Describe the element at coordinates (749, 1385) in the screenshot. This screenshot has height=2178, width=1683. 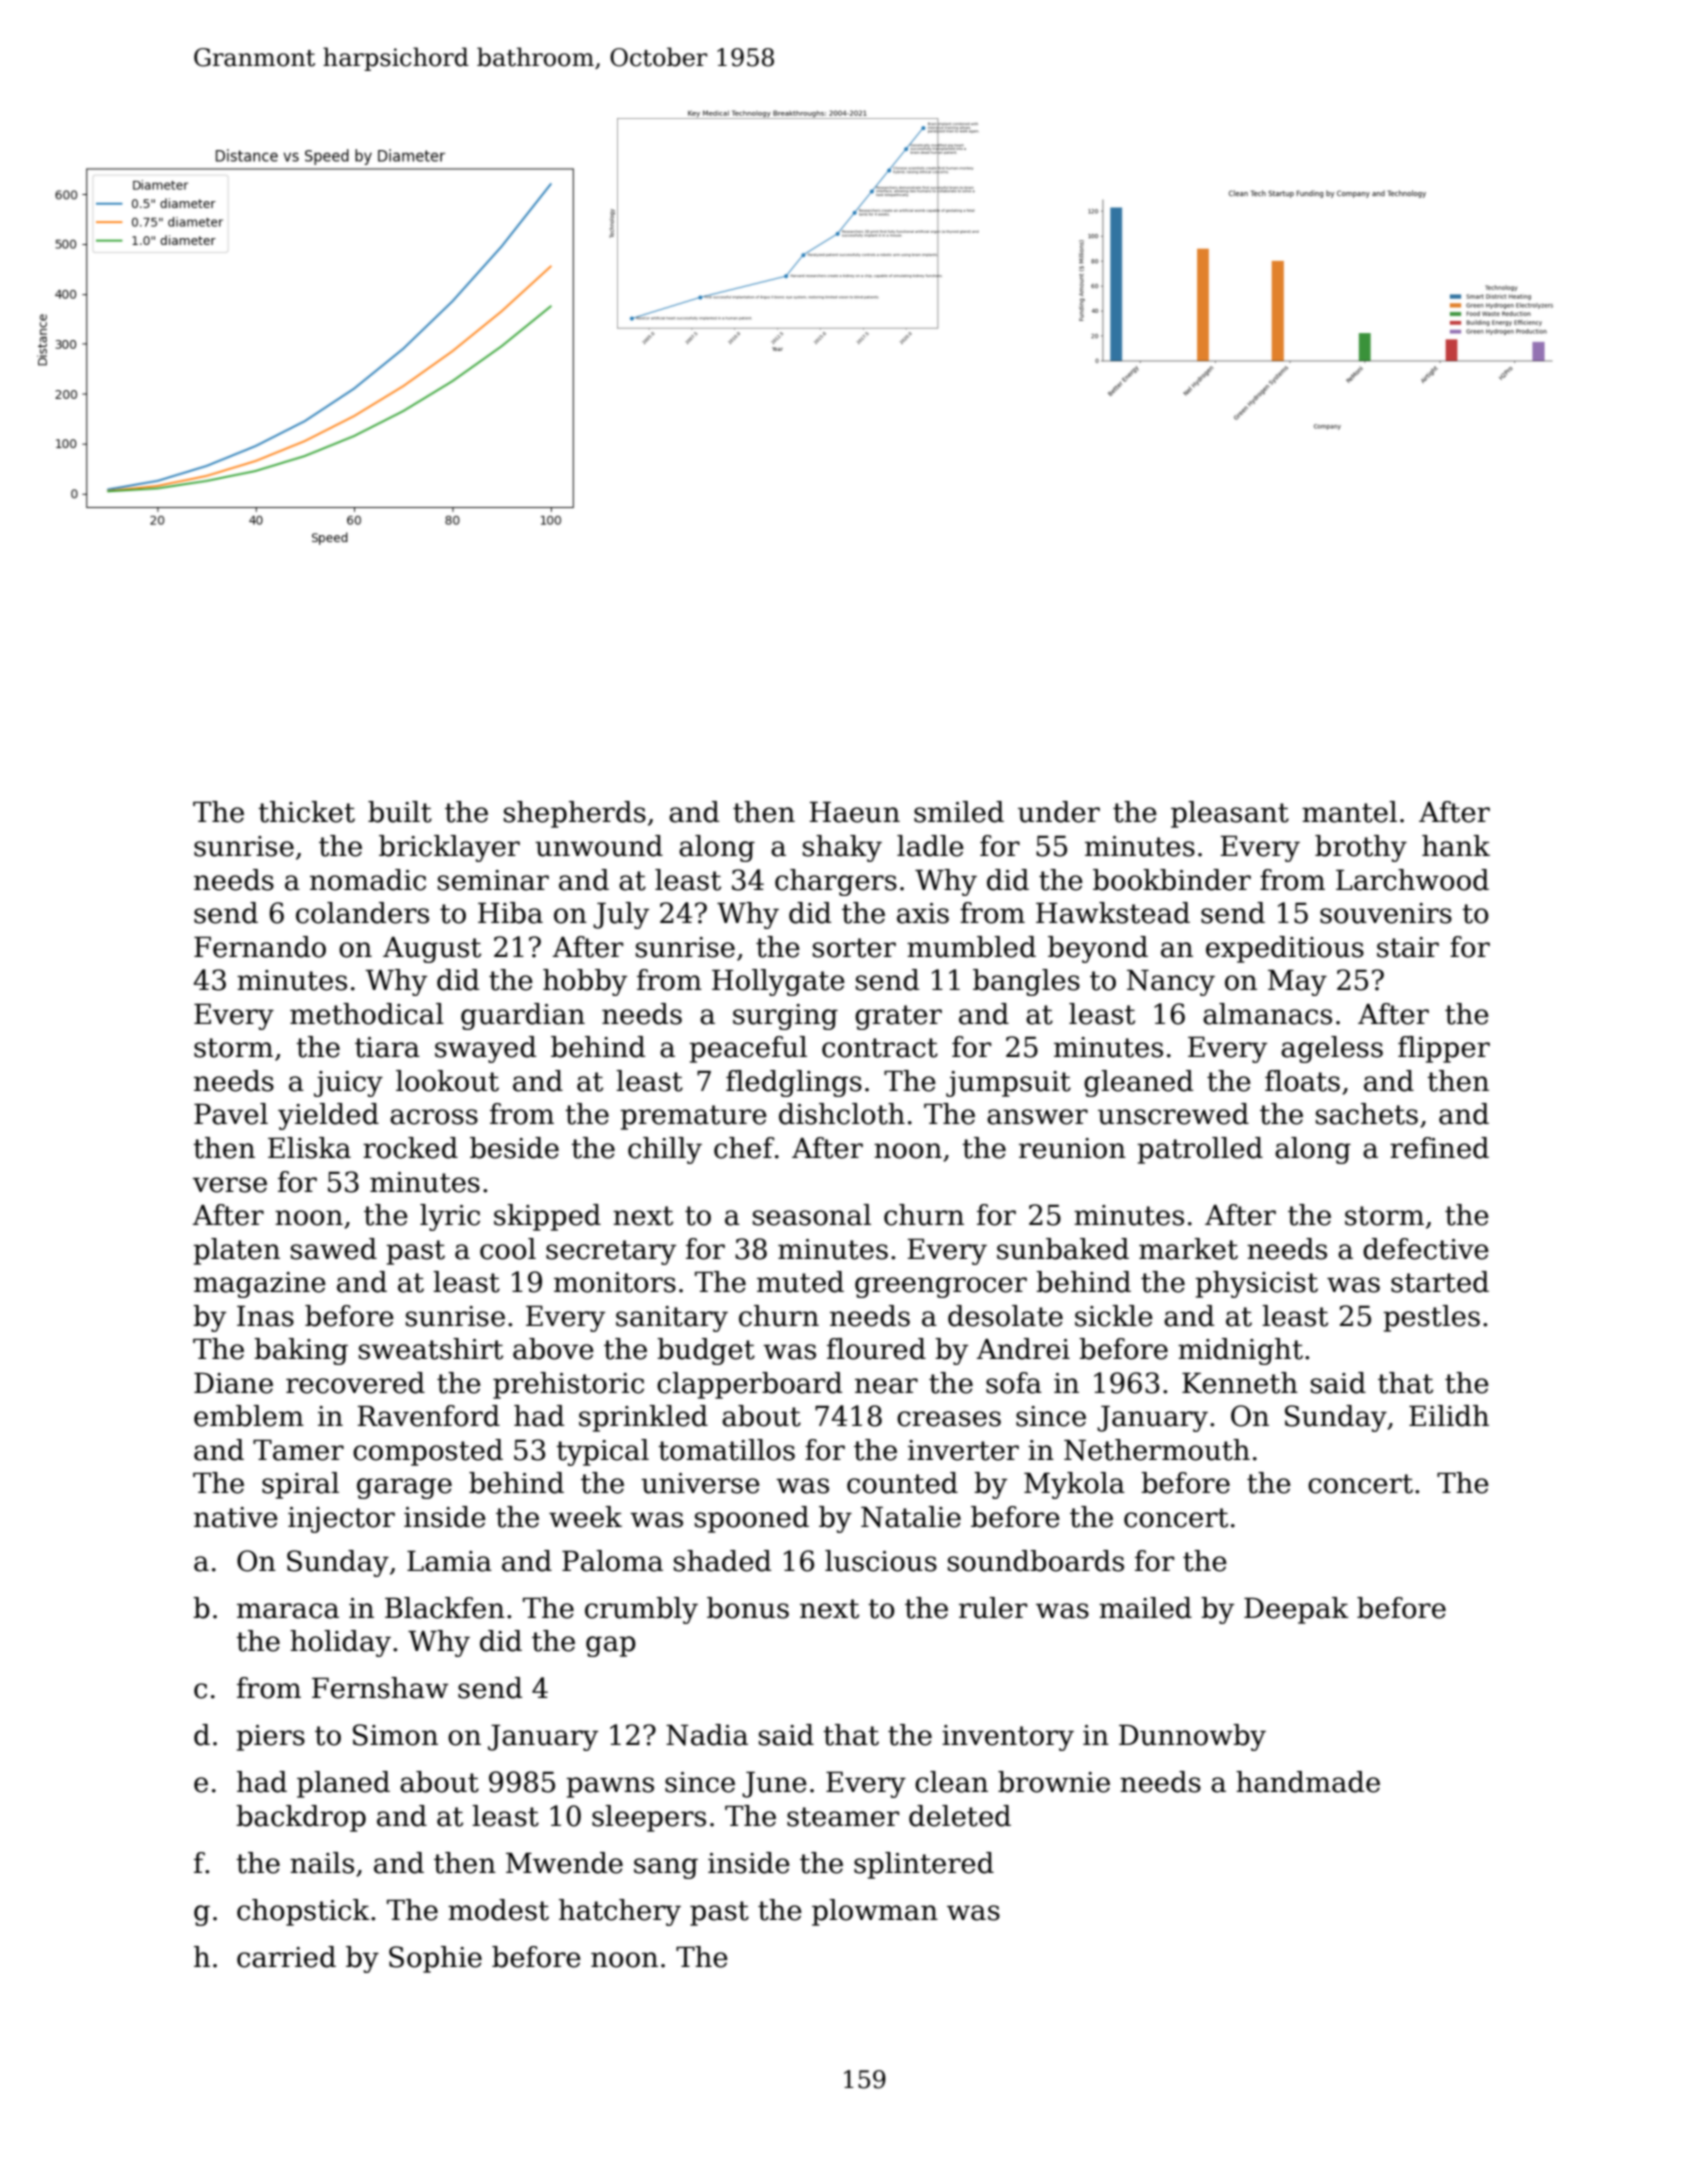
I see `clapperboard` at that location.
